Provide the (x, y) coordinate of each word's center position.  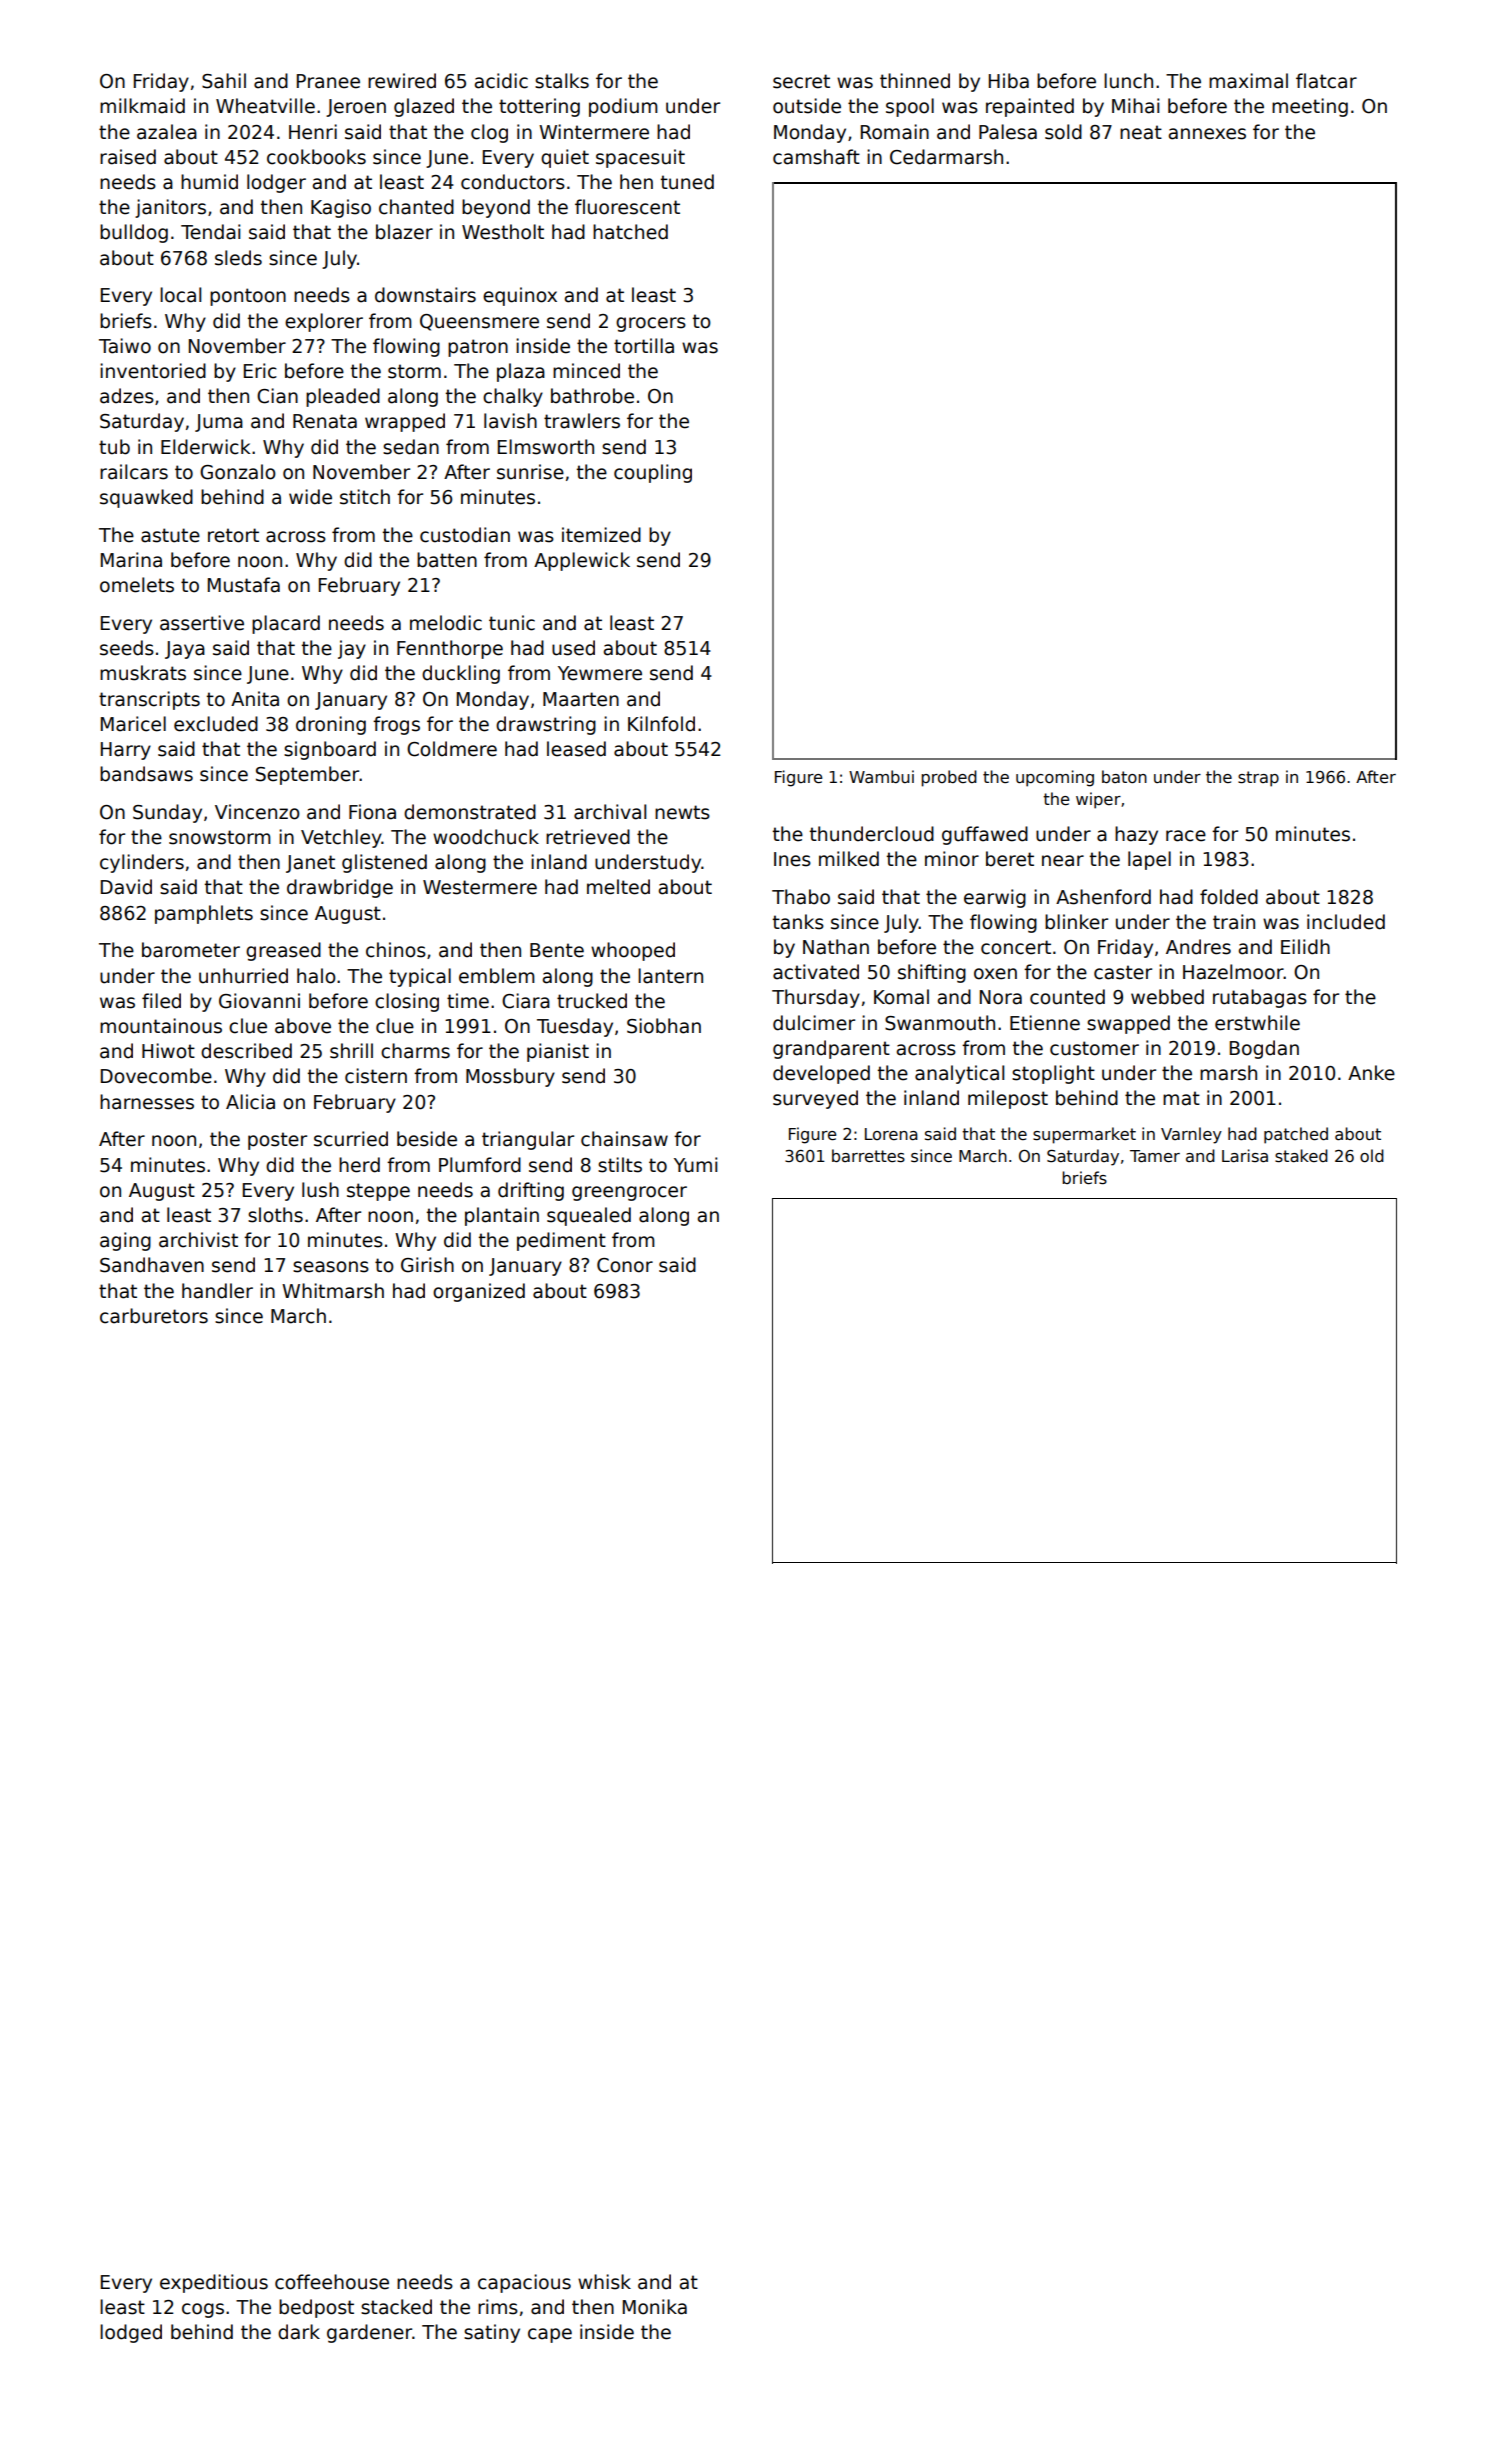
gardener (369, 2333)
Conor (625, 1265)
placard (286, 624)
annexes (1207, 134)
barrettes (868, 1156)
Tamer (1155, 1156)
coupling (653, 473)
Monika (655, 2307)
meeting (1310, 107)
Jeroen (356, 108)
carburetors (154, 1316)
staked (1301, 1156)
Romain (895, 132)
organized (479, 1292)
